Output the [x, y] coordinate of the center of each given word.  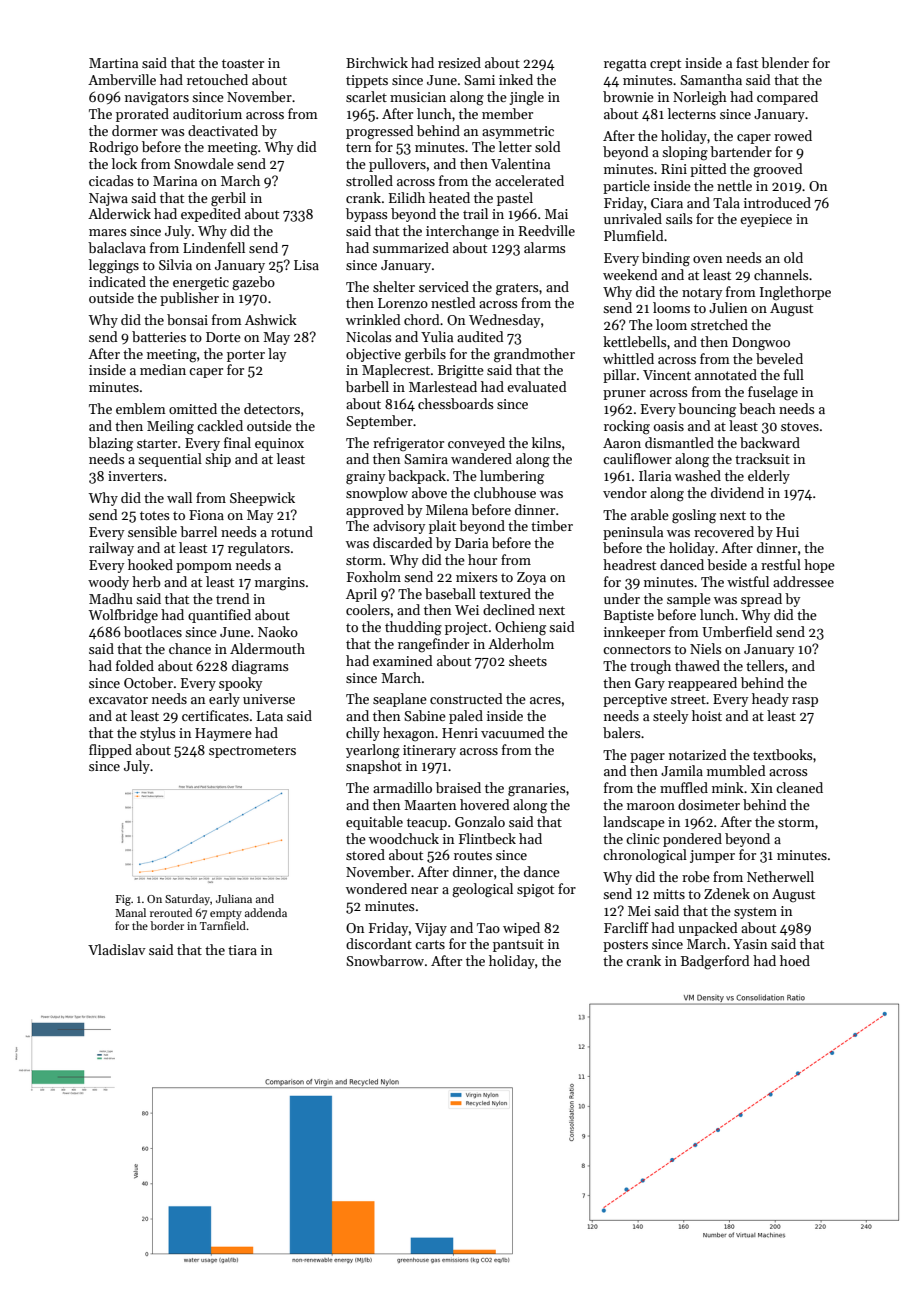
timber [552, 525]
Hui [787, 532]
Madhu [111, 598]
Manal [130, 912]
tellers [765, 665]
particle [626, 187]
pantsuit [518, 945]
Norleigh [700, 98]
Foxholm [374, 576]
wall [179, 497]
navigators [157, 99]
